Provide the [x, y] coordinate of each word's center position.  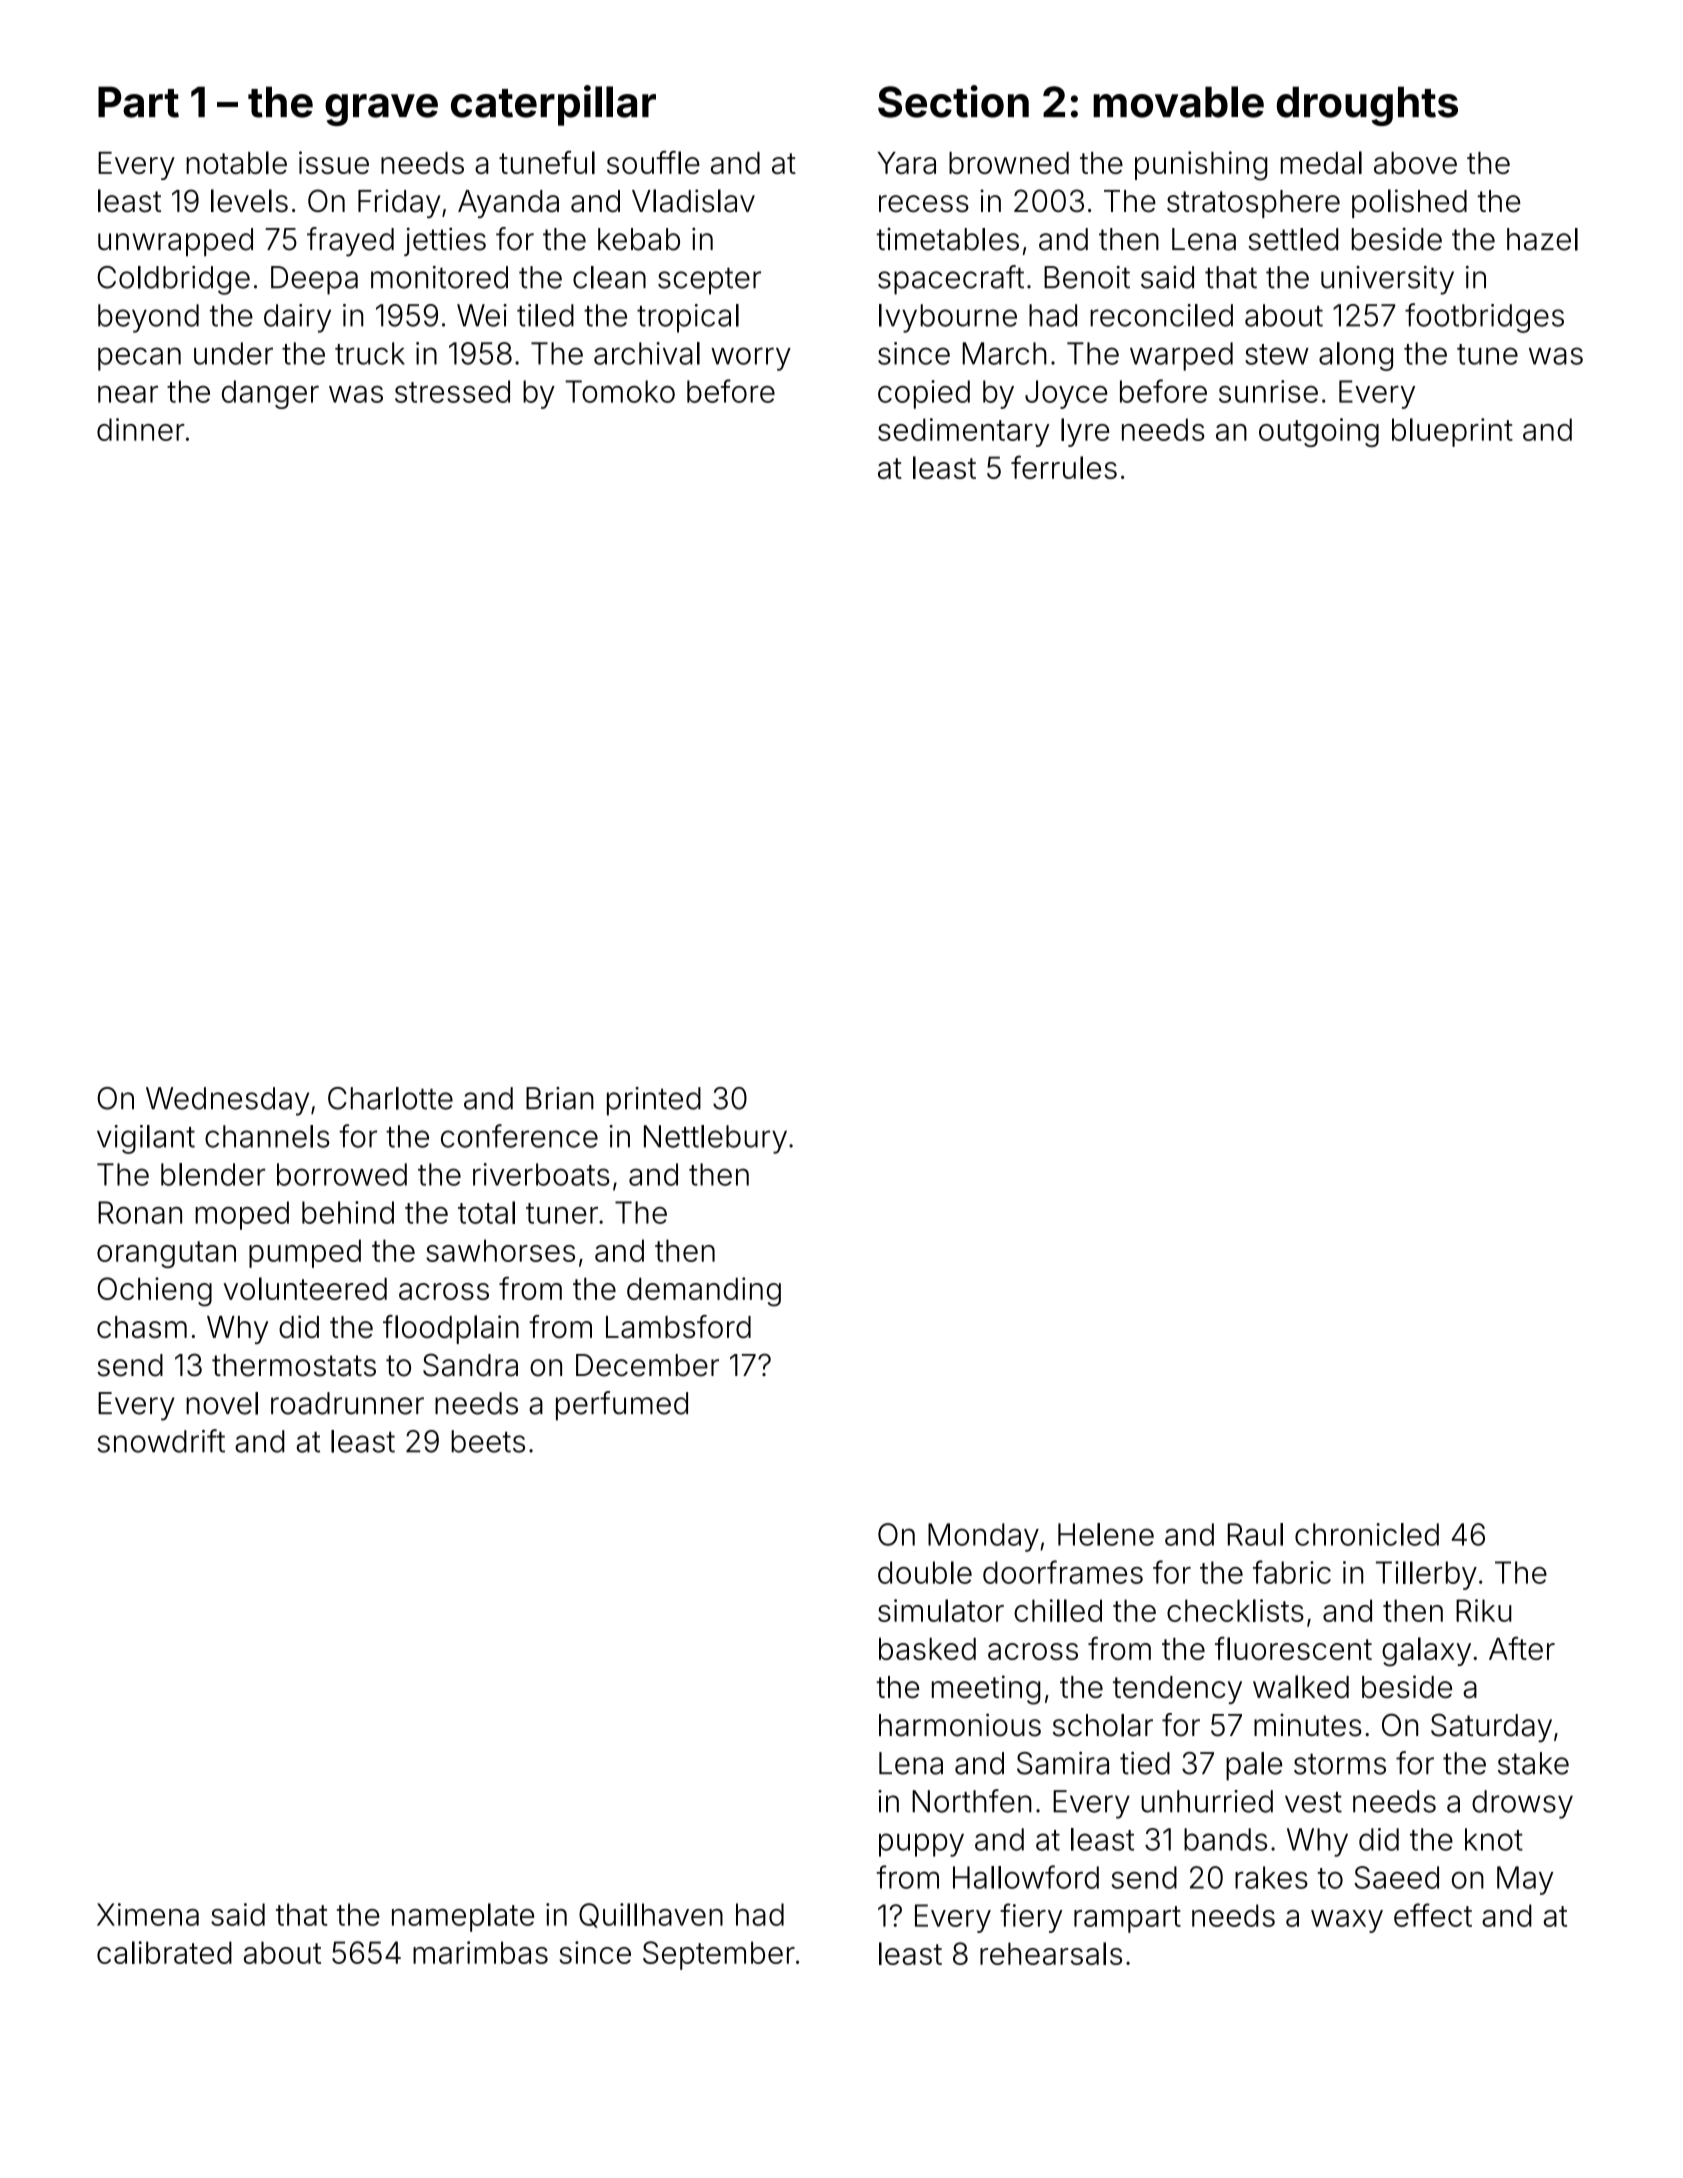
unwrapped [175, 242]
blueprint [1452, 432]
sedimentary [963, 432]
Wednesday [227, 1101]
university [1387, 280]
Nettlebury [715, 1139]
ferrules [1064, 467]
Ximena [148, 1914]
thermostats [294, 1365]
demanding [704, 1292]
